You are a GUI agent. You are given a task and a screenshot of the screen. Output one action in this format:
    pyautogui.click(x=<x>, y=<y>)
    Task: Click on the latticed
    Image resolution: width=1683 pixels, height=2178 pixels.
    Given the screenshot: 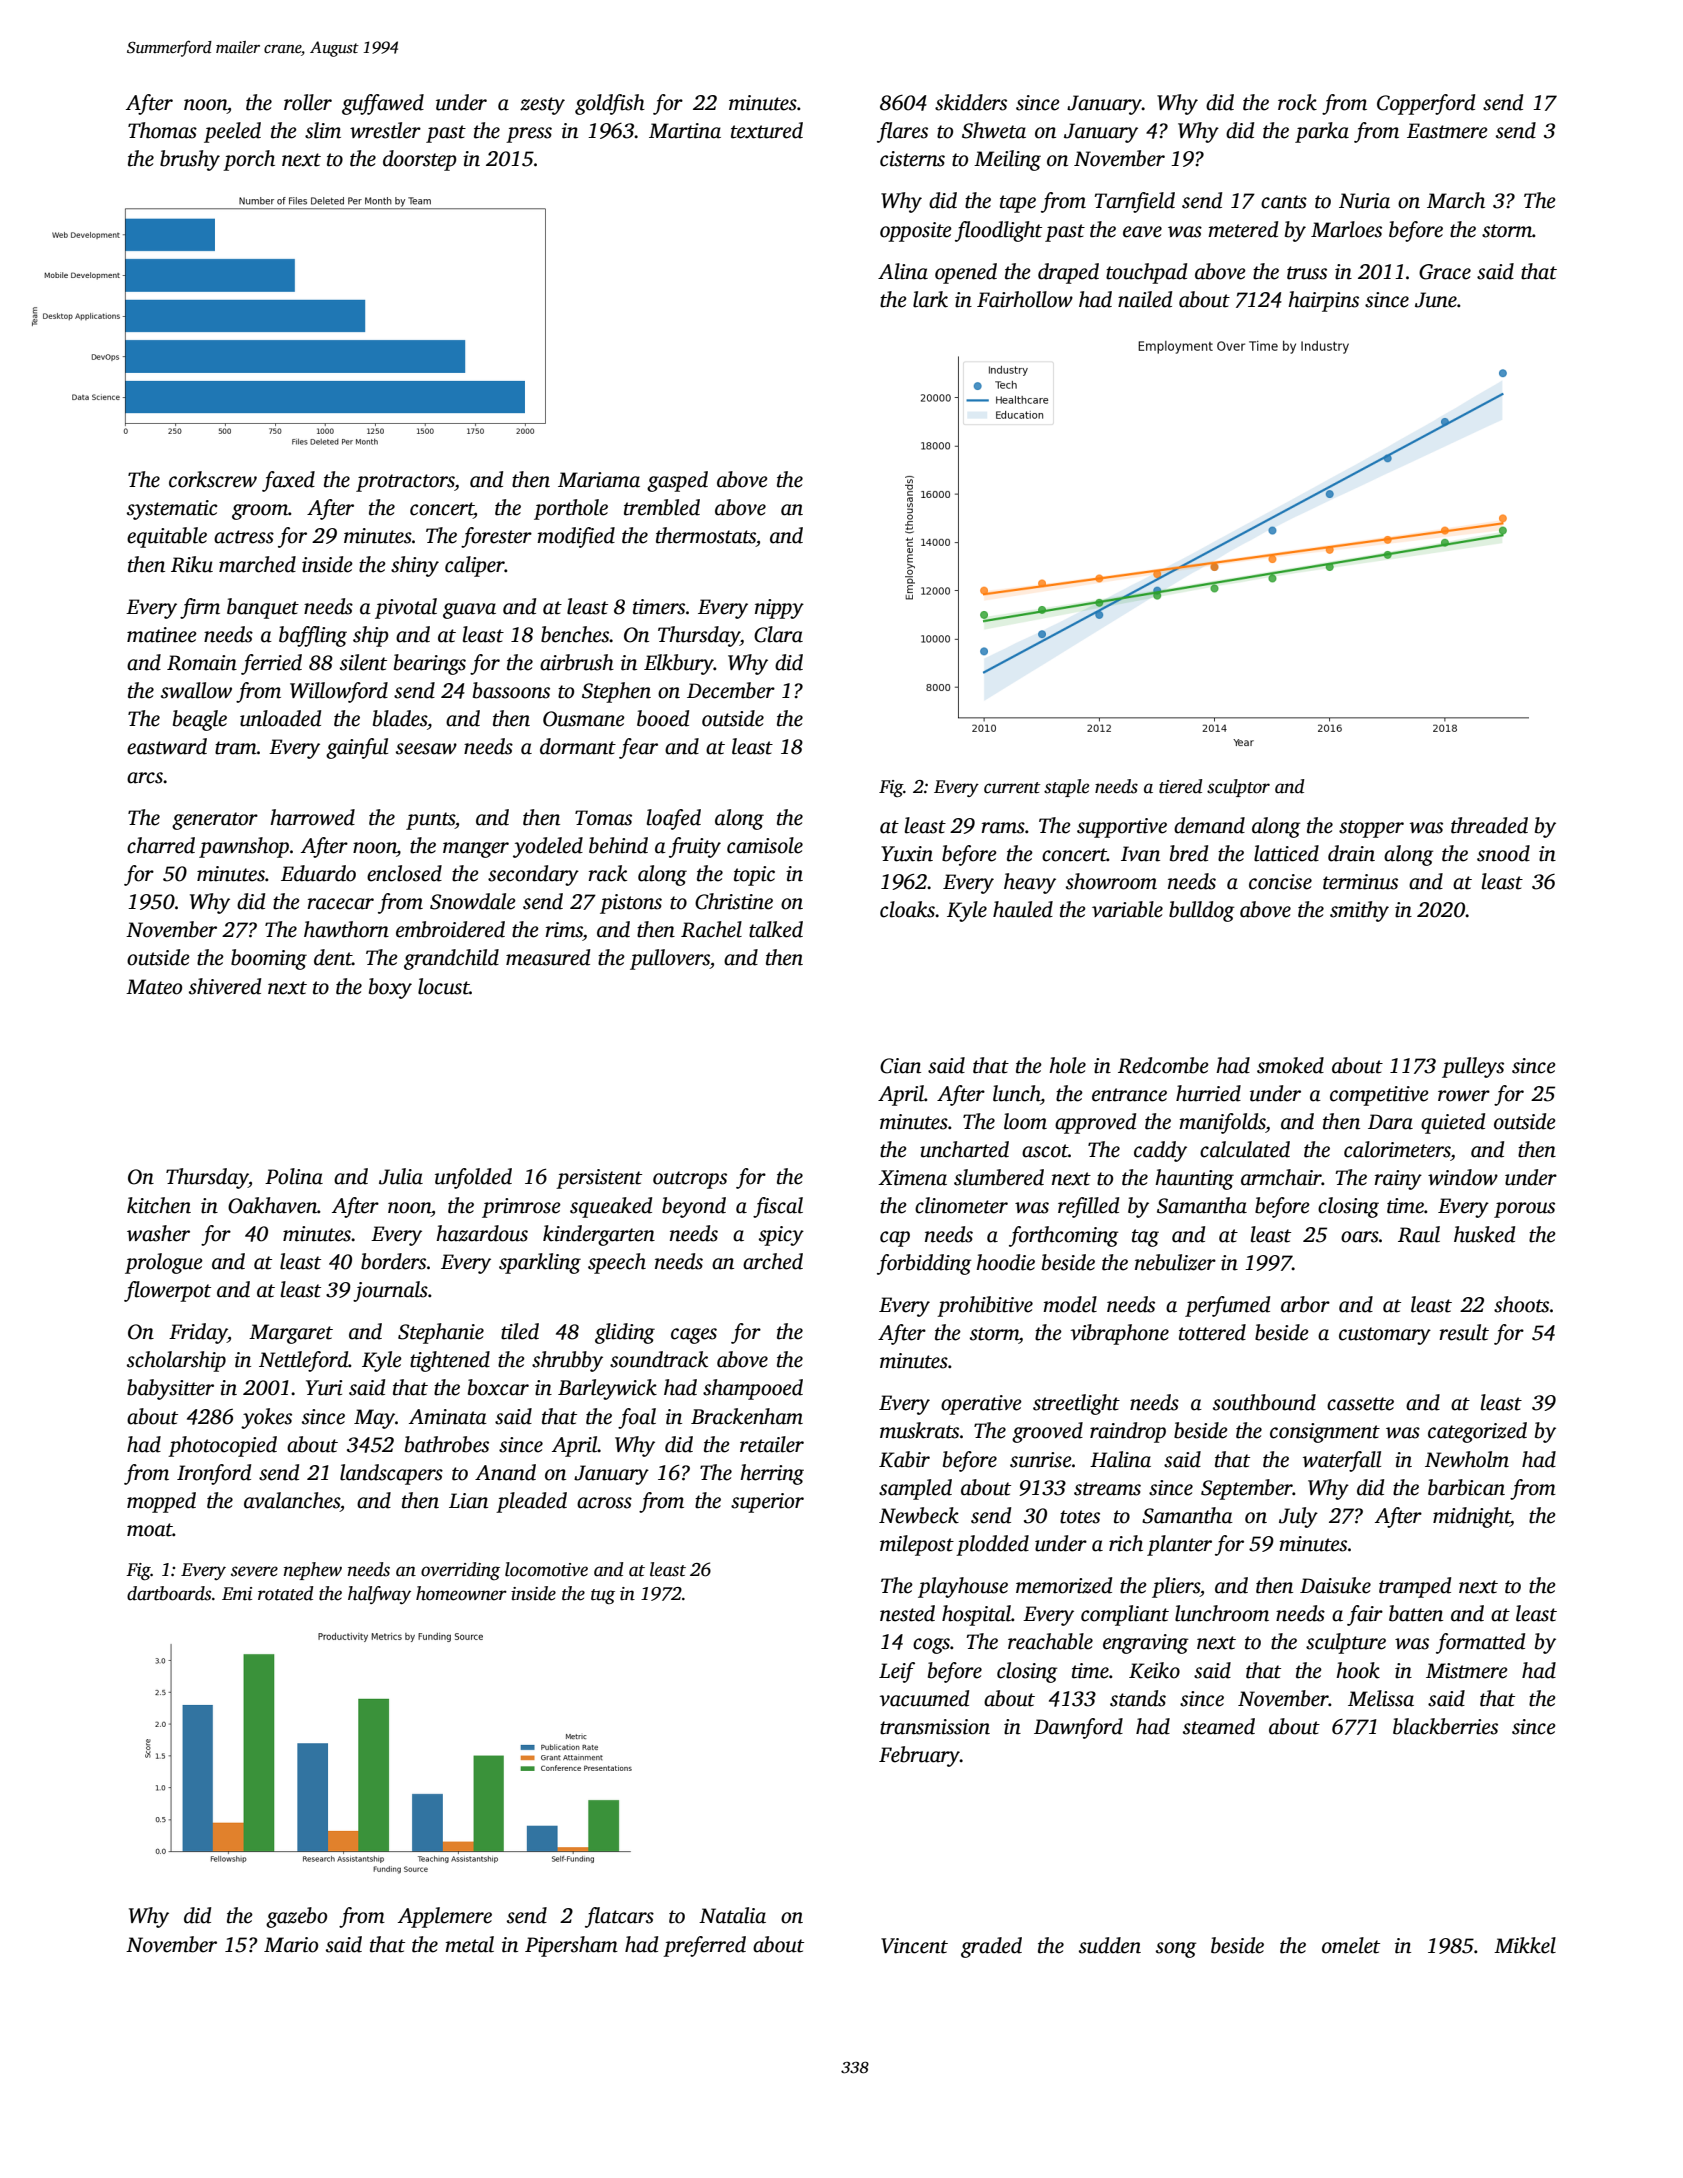 What is the action you would take?
    pyautogui.click(x=1286, y=853)
